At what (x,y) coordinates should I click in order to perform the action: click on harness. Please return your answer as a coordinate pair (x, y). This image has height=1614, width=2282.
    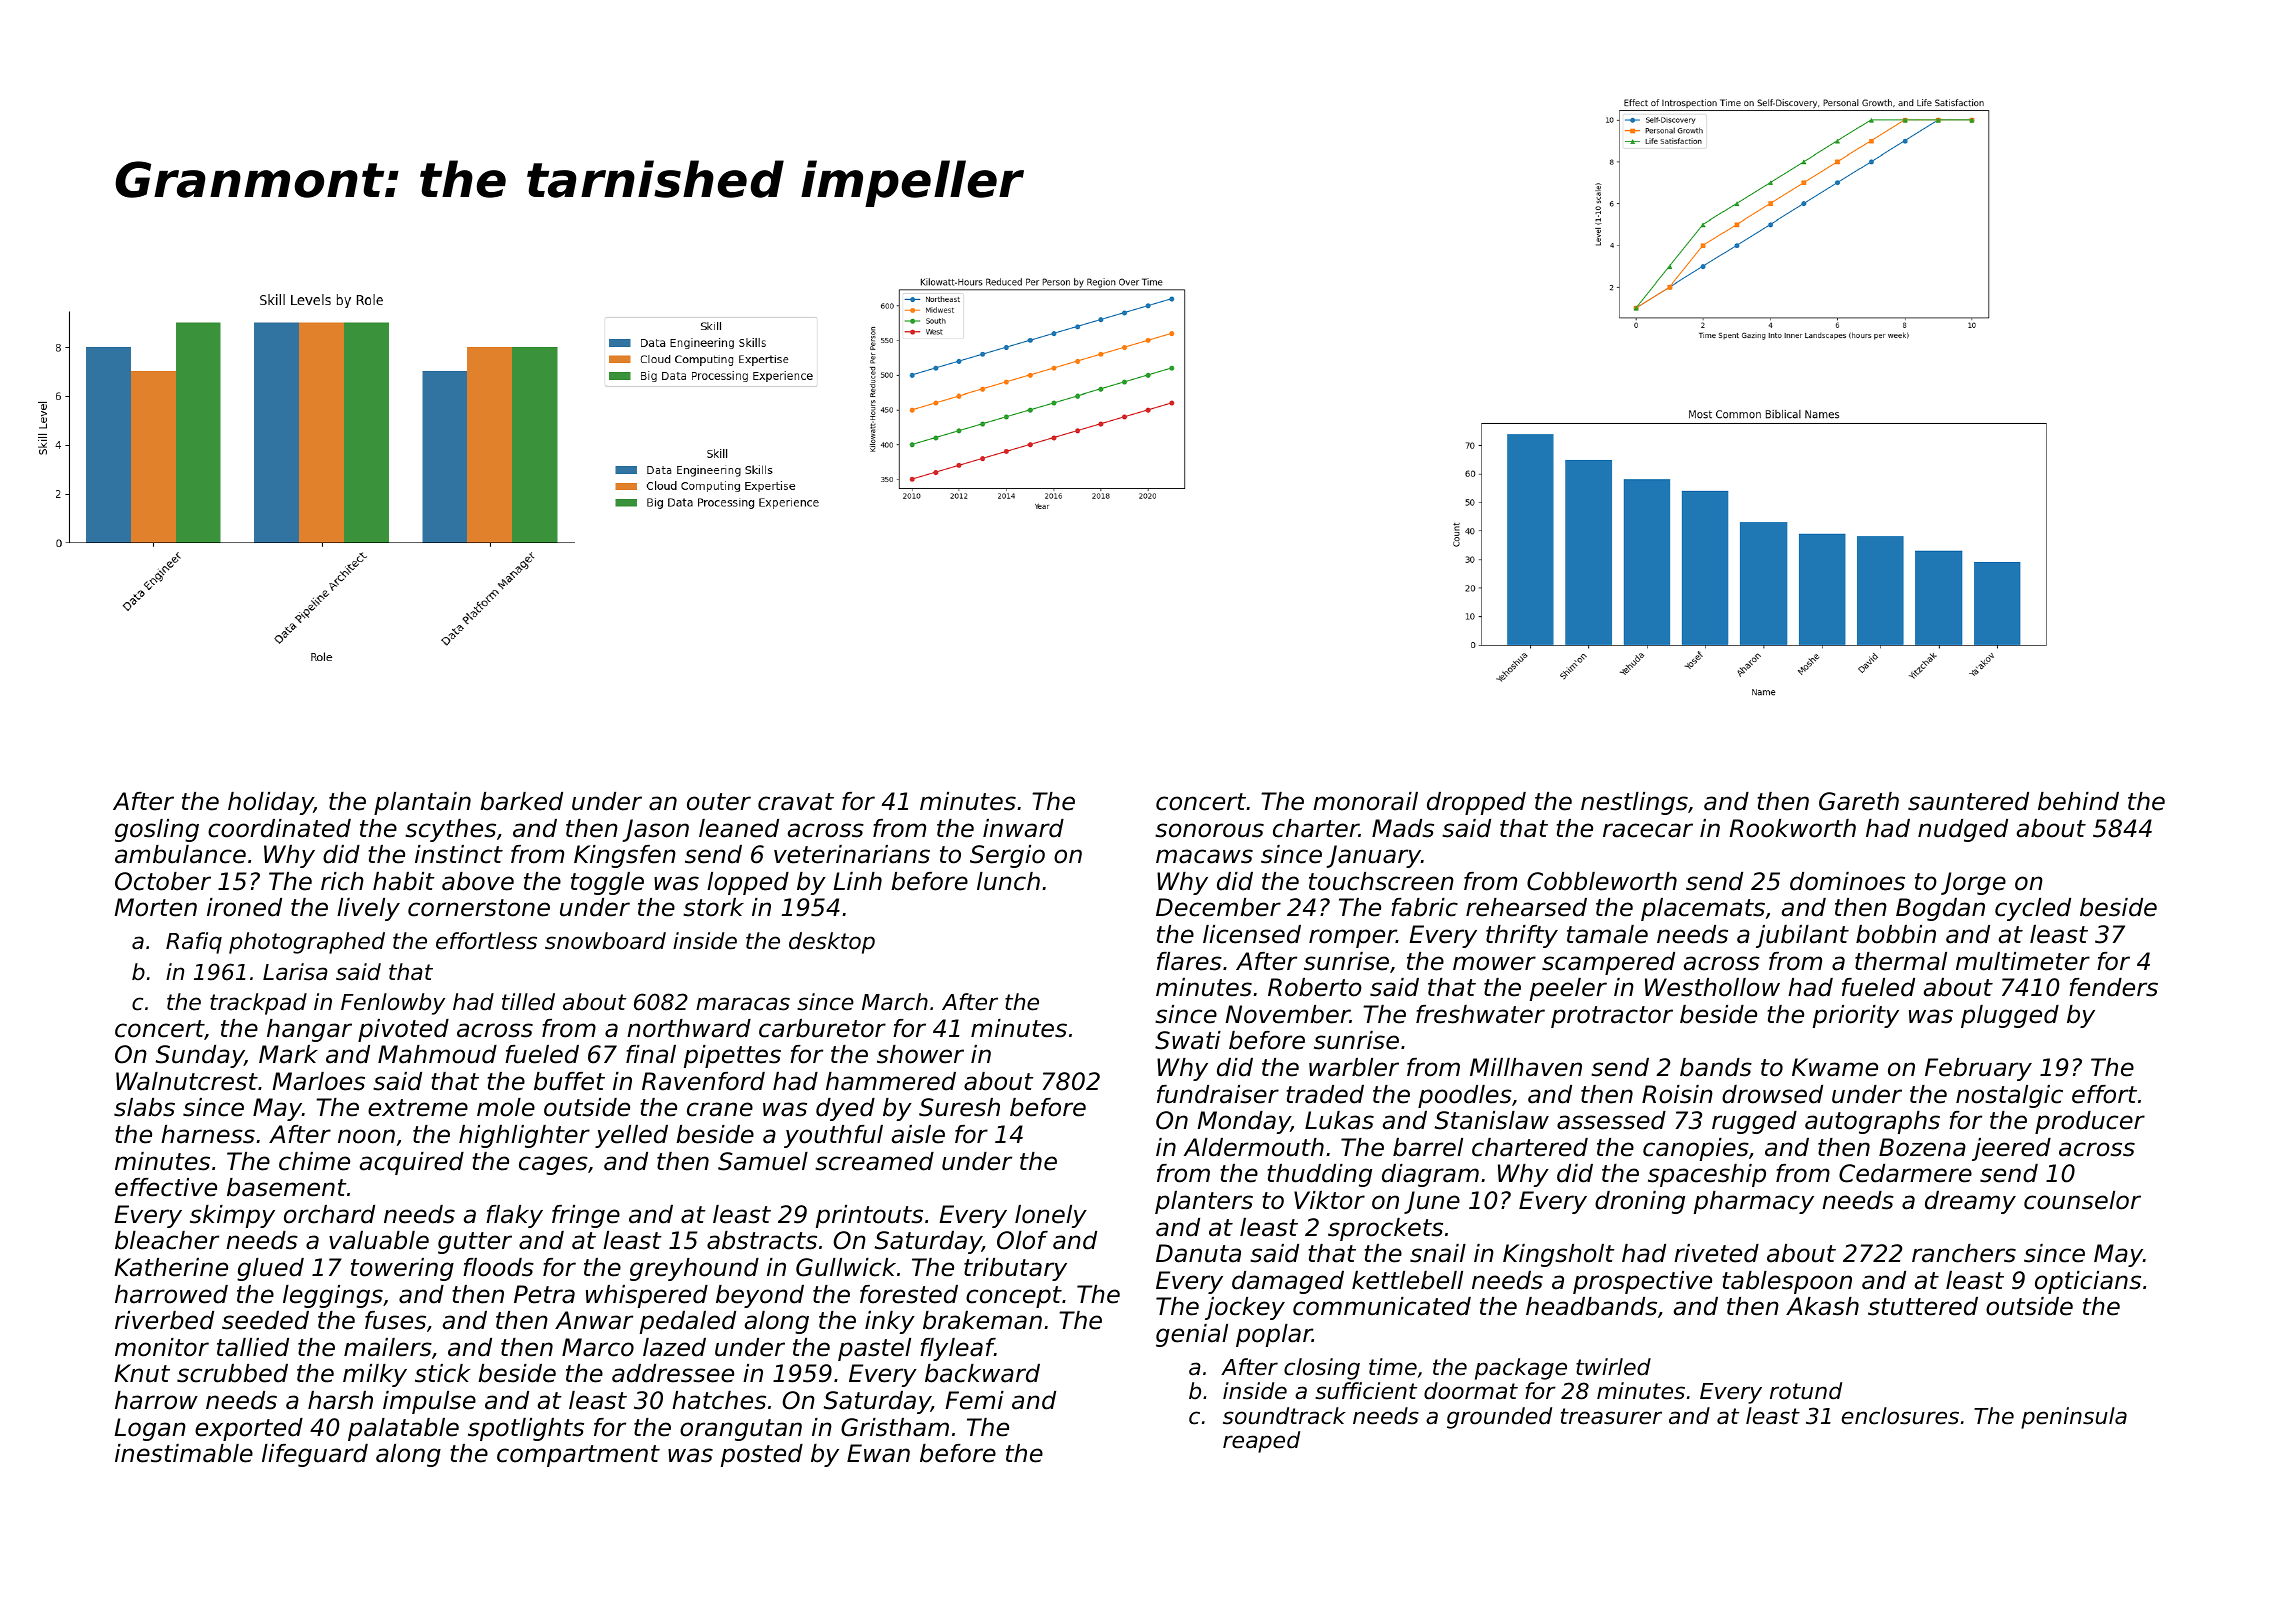
    Looking at the image, I should click on (208, 1134).
